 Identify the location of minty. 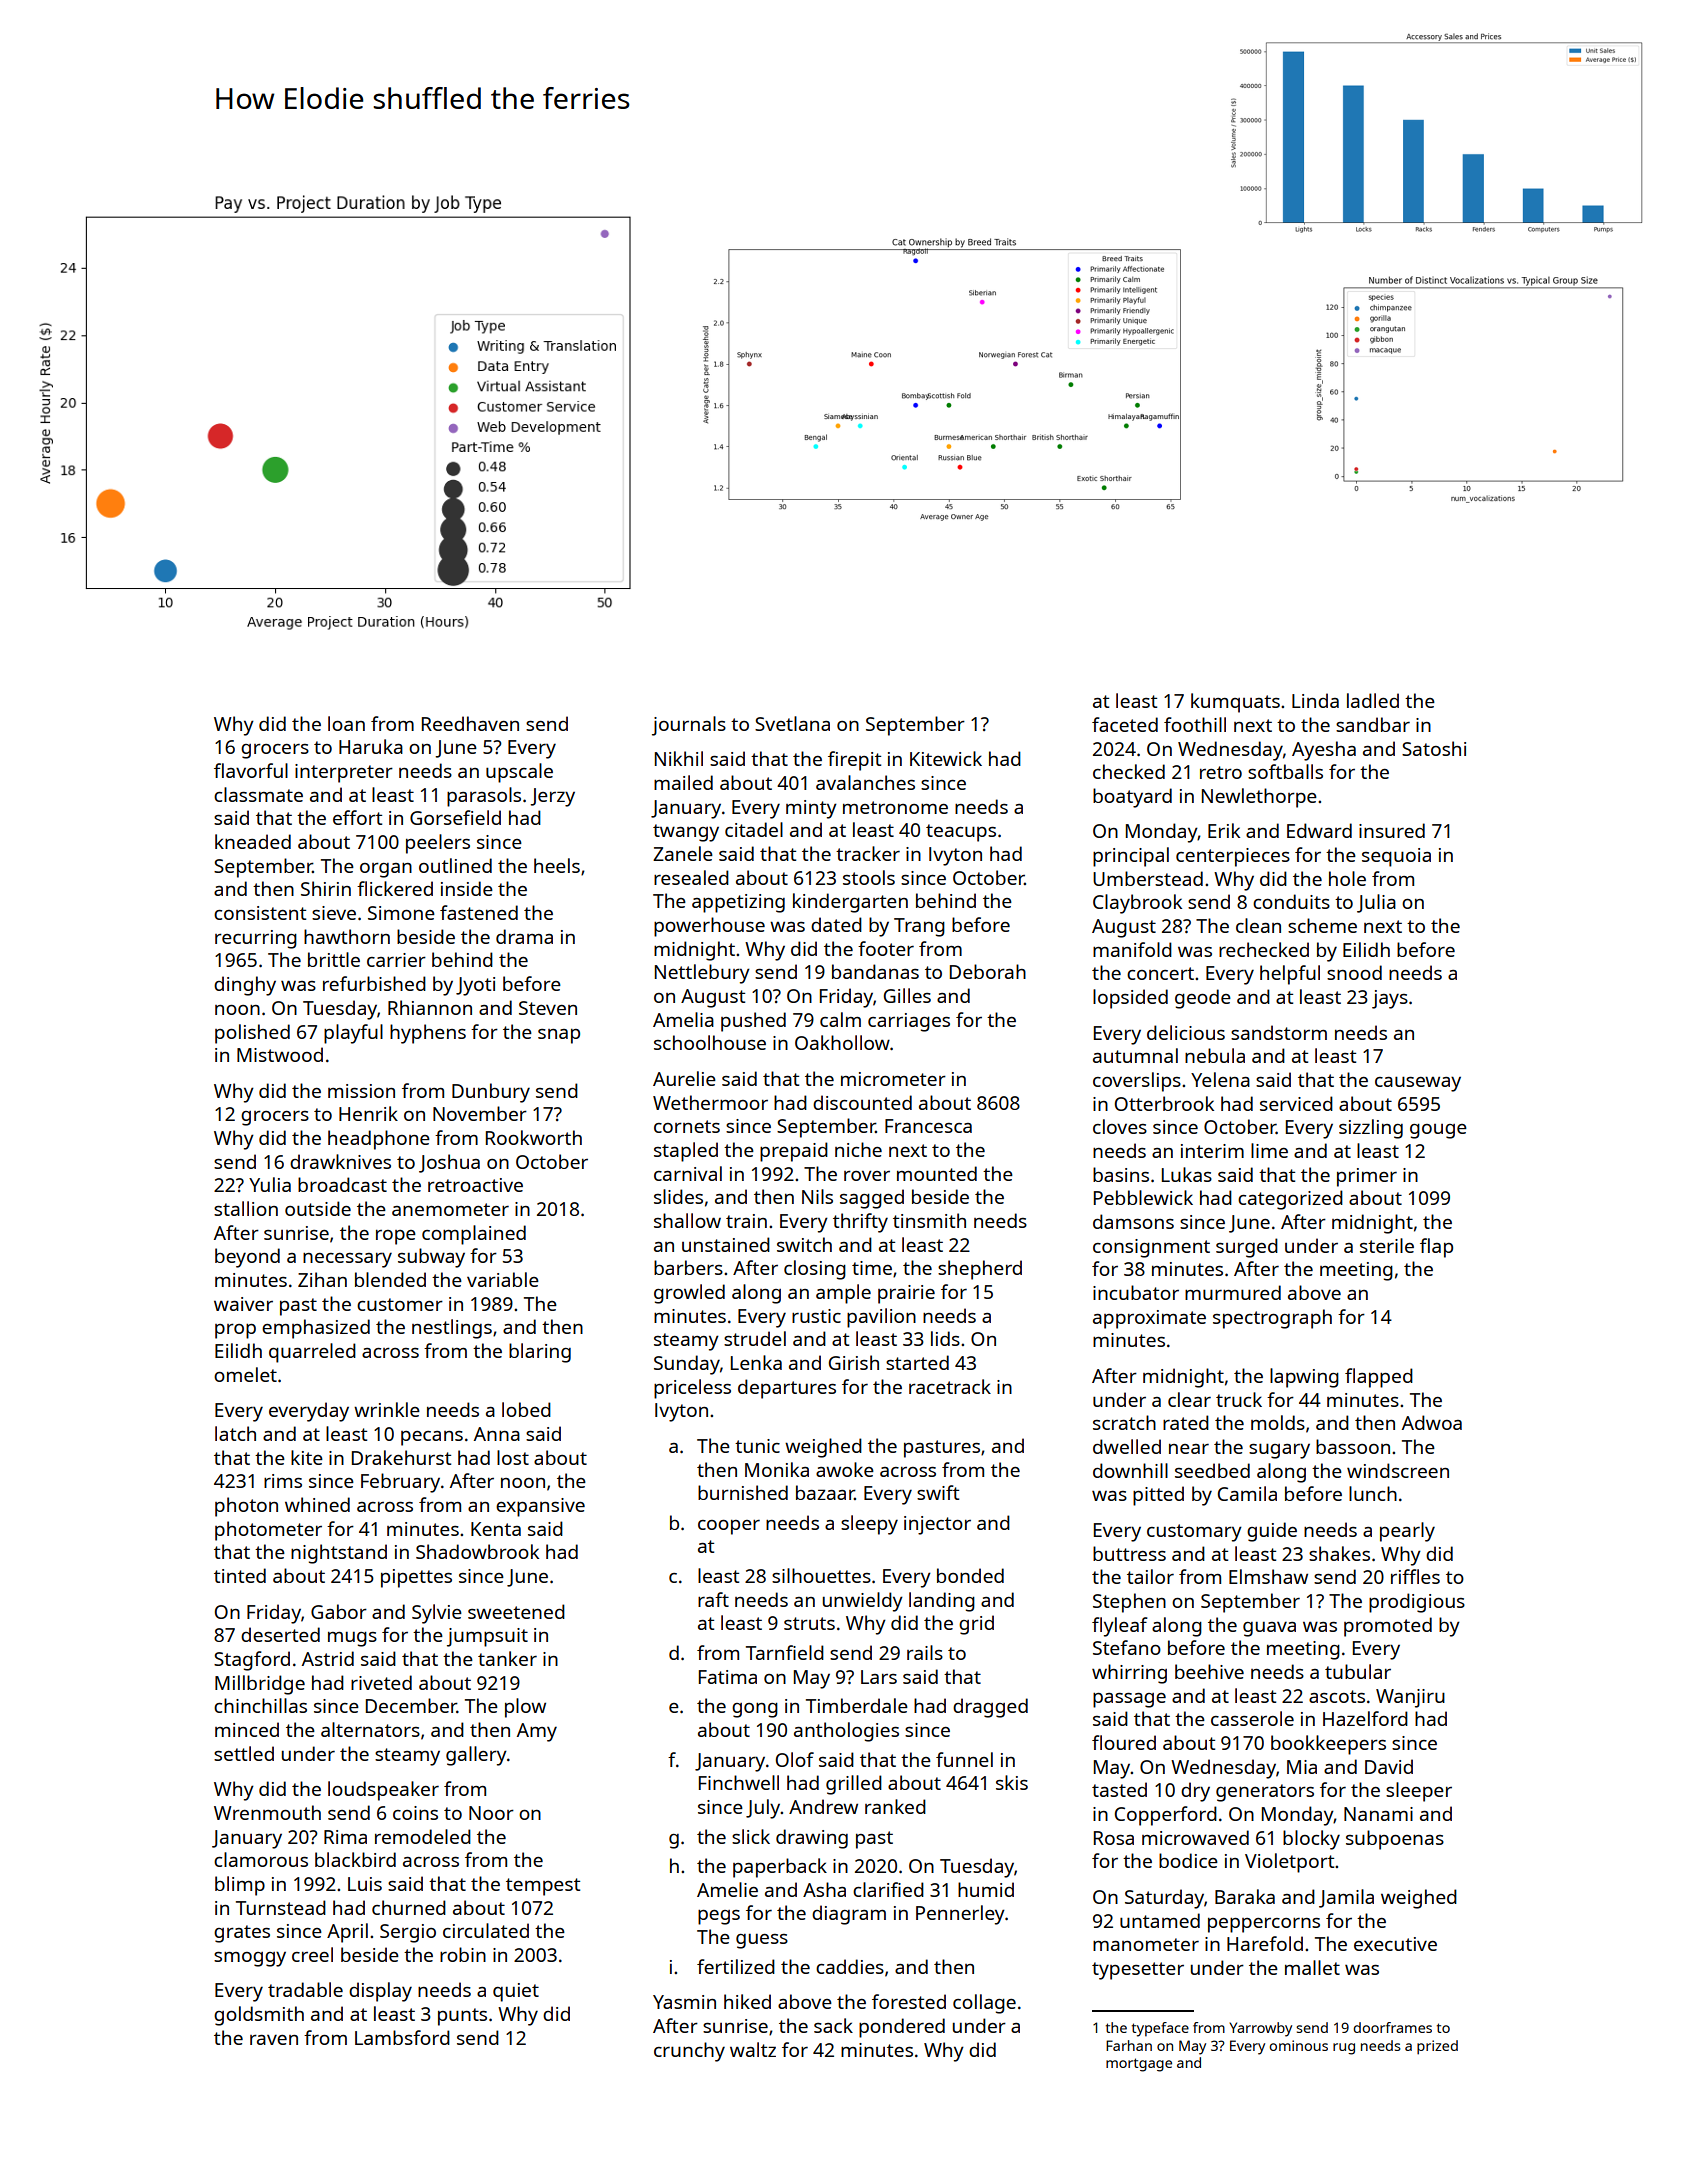
(811, 809).
